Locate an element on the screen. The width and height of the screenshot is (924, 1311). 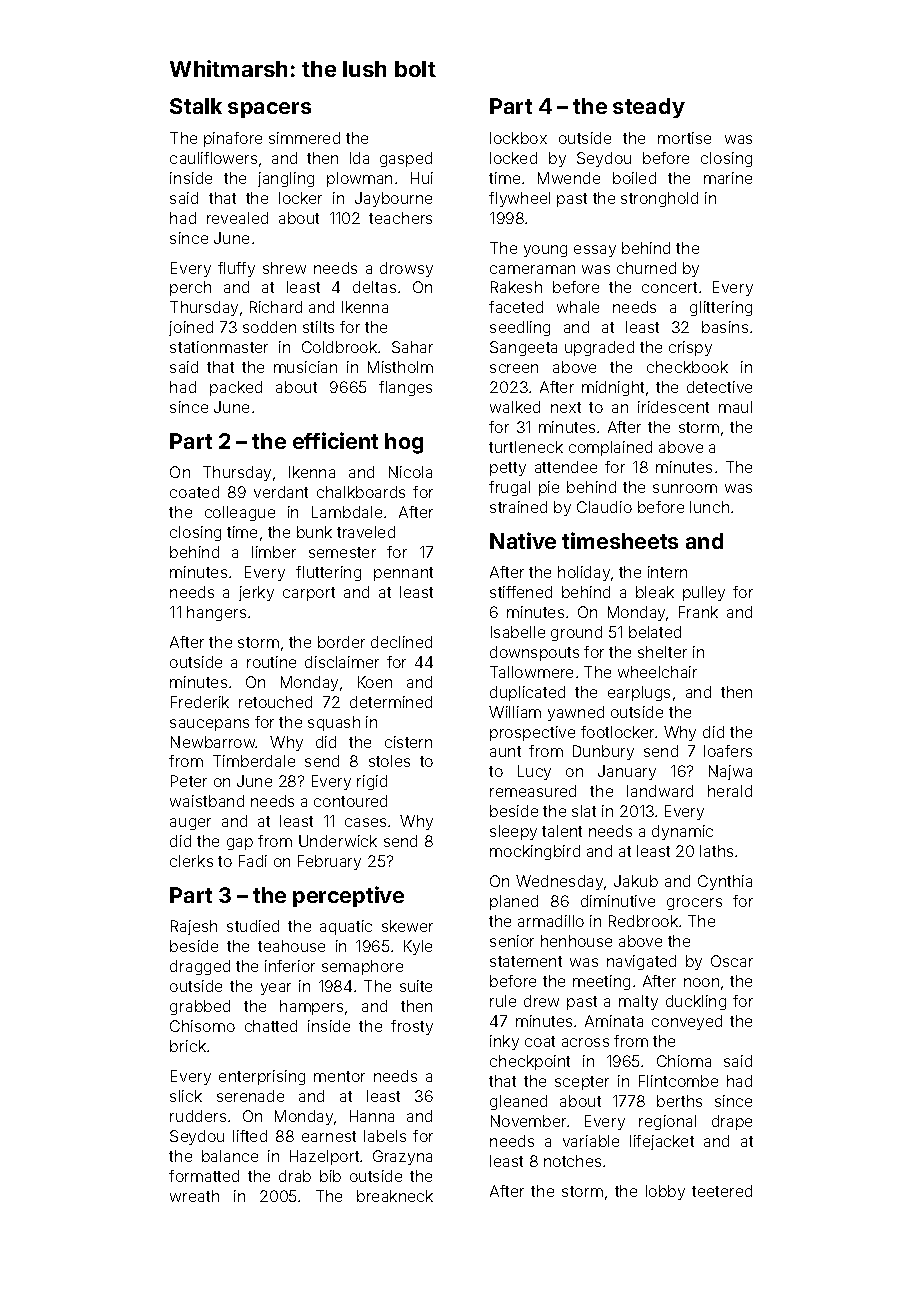
dragged is located at coordinates (200, 967).
